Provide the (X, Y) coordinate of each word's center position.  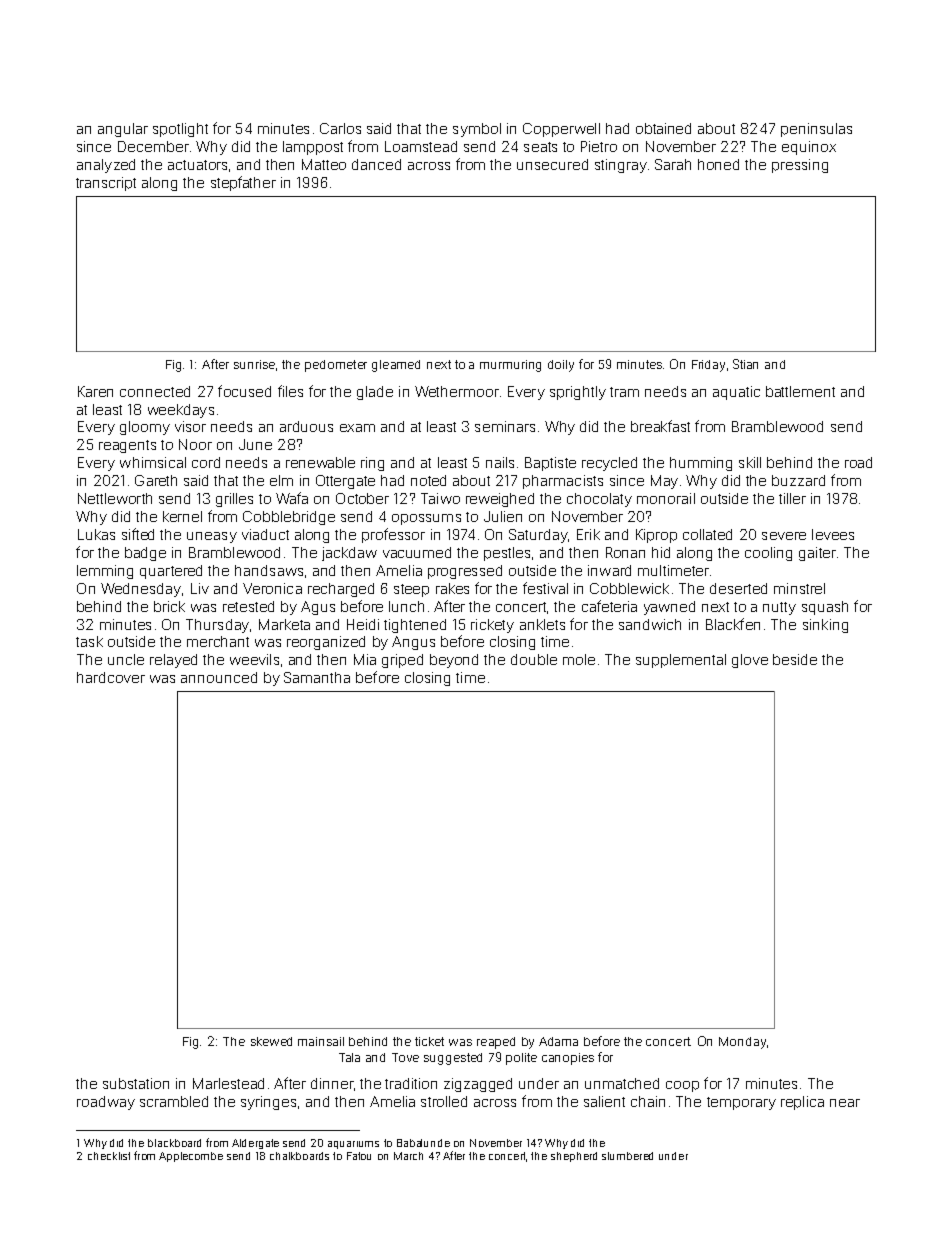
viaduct (265, 534)
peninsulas (816, 130)
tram (624, 392)
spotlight (180, 130)
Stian (745, 364)
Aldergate (255, 1144)
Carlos (340, 128)
